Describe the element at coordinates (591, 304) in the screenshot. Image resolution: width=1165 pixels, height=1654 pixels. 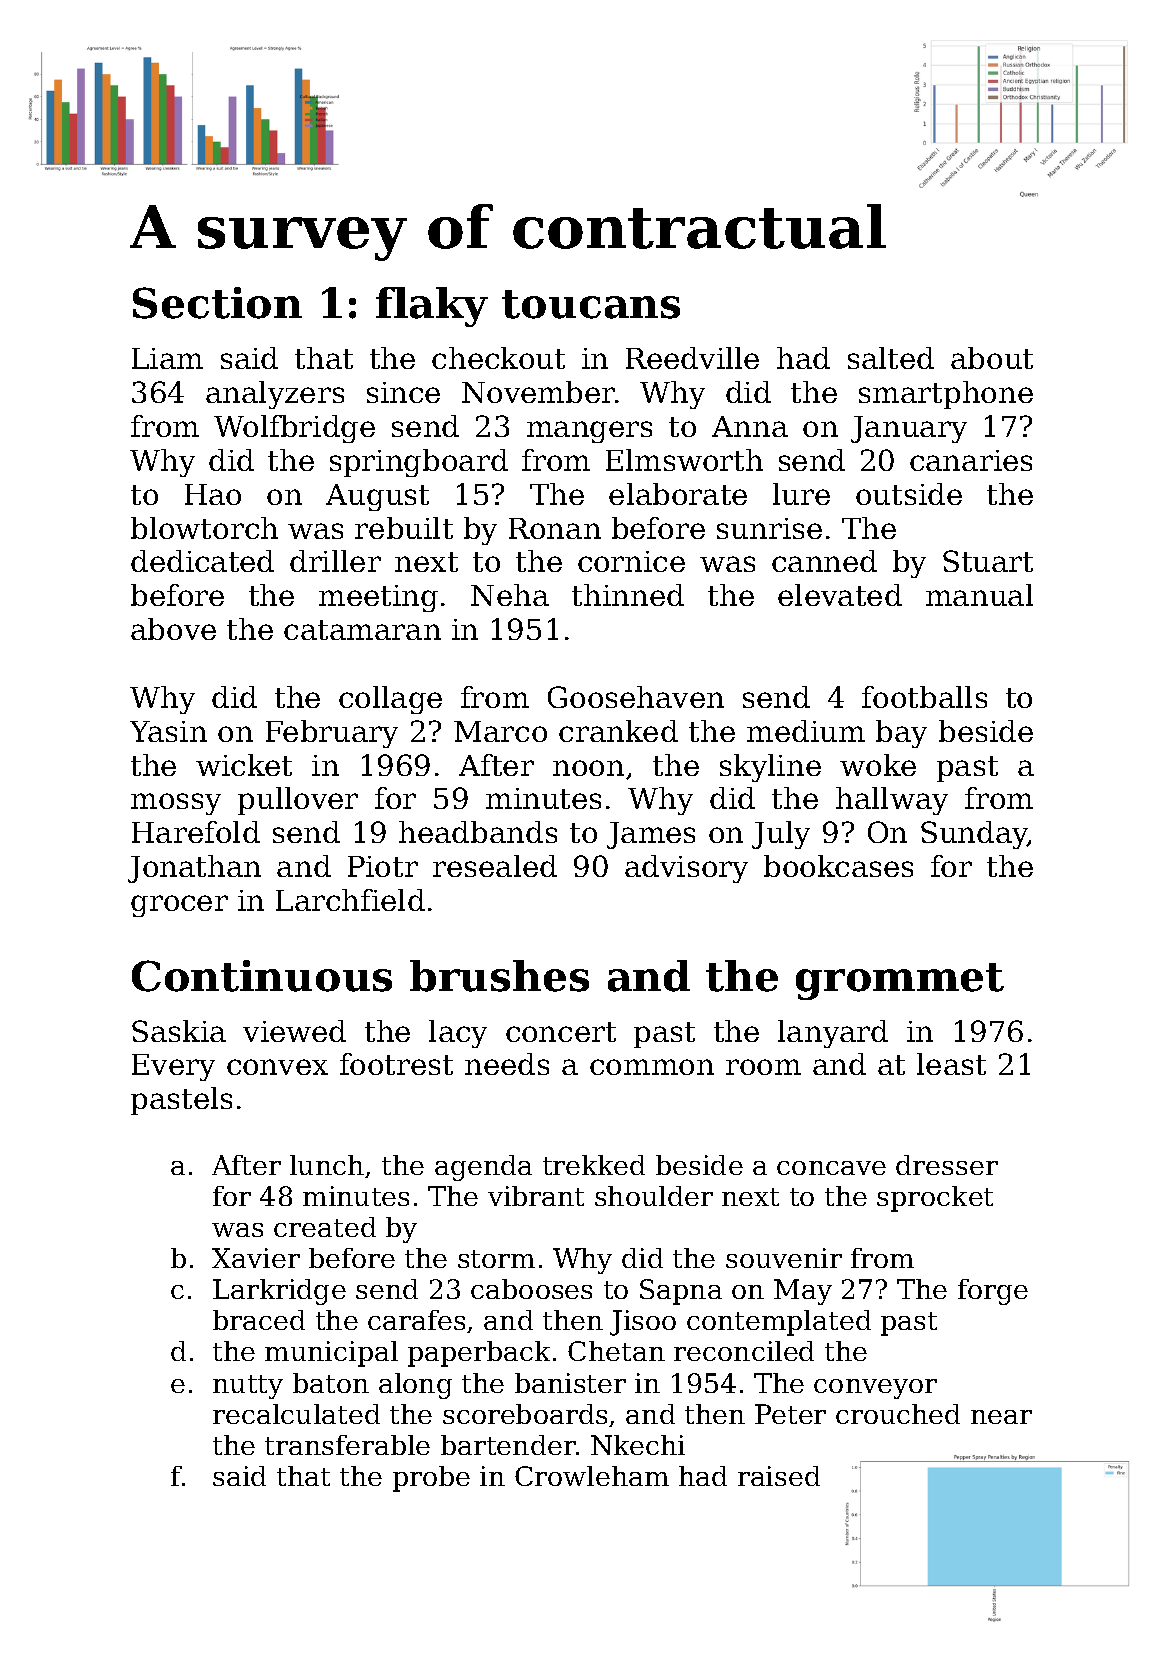
I see `toucans` at that location.
